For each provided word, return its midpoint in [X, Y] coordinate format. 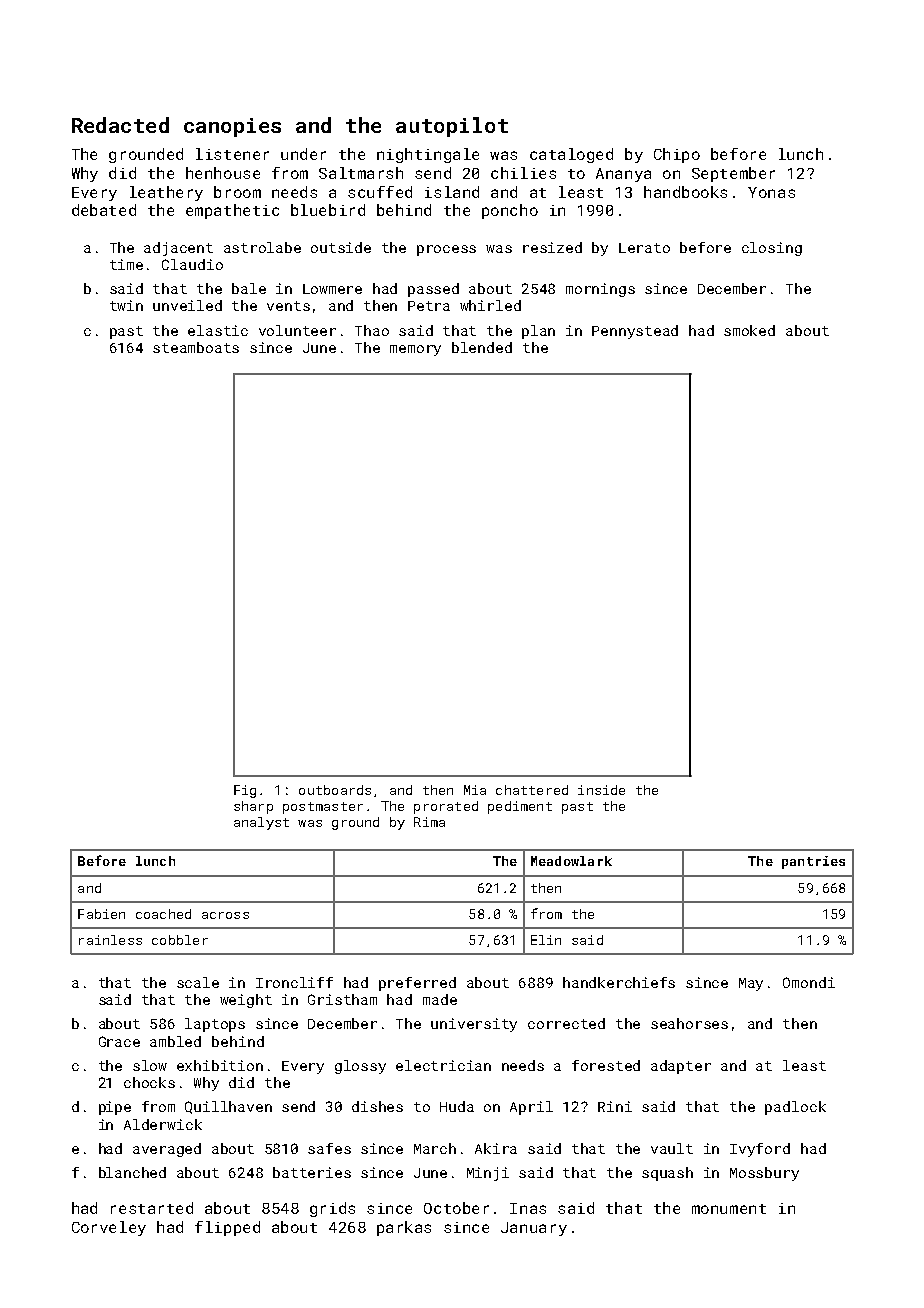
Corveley [109, 1228]
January [534, 1229]
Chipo [677, 155]
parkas [404, 1228]
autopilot [452, 127]
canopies [232, 127]
